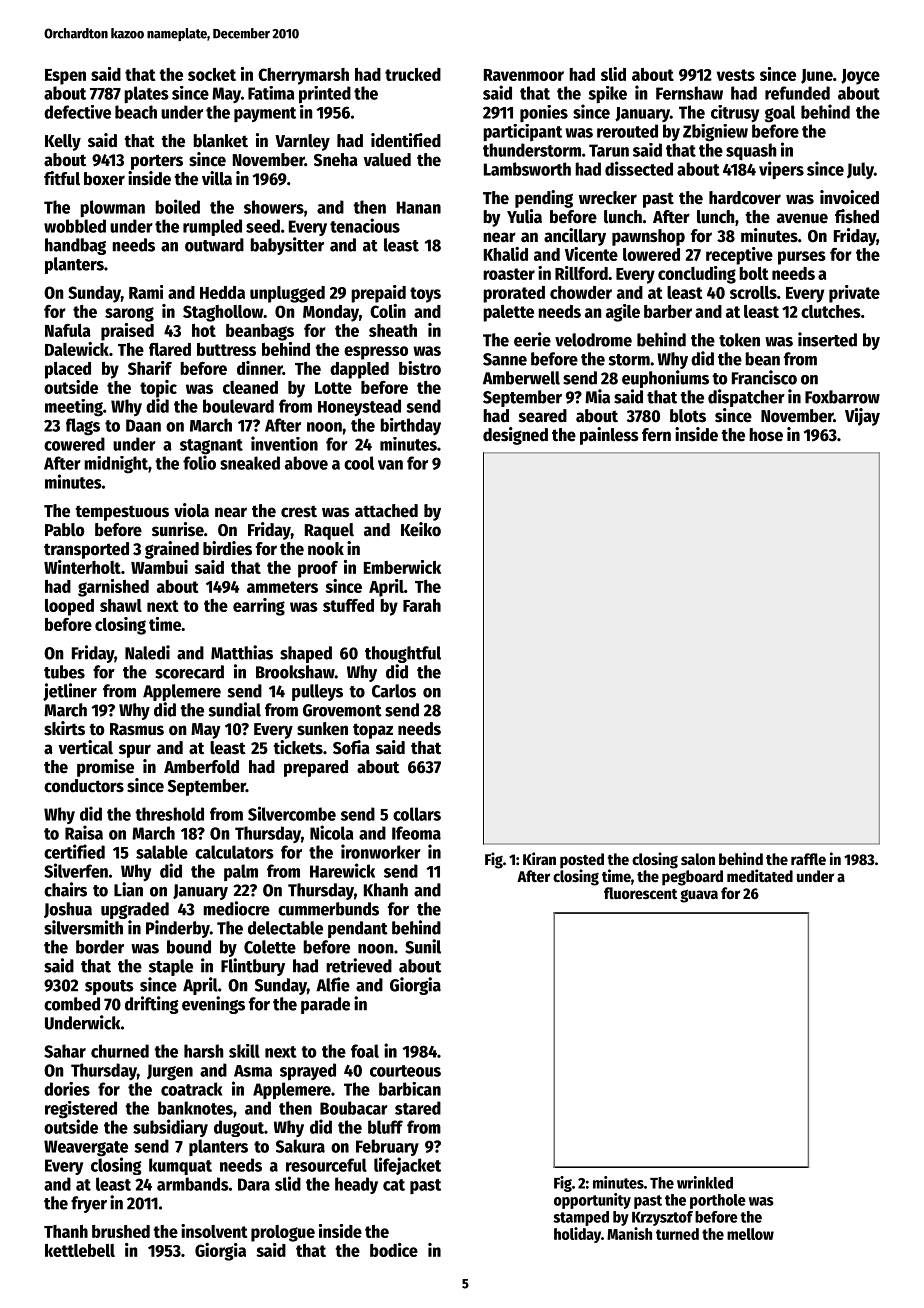 The width and height of the screenshot is (924, 1308). What do you see at coordinates (736, 75) in the screenshot?
I see `vests` at bounding box center [736, 75].
